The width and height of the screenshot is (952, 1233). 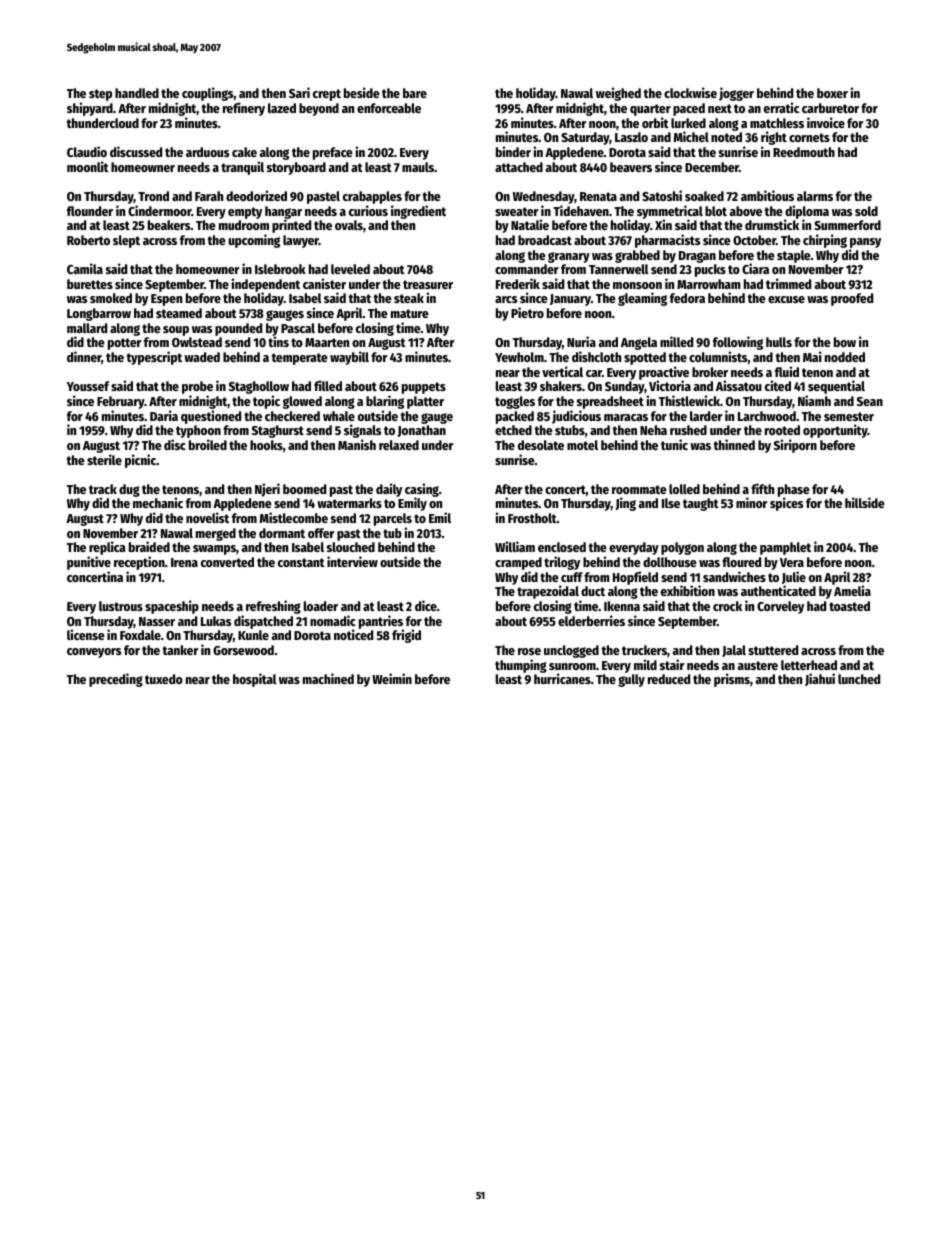 What do you see at coordinates (794, 256) in the screenshot?
I see `staple` at bounding box center [794, 256].
